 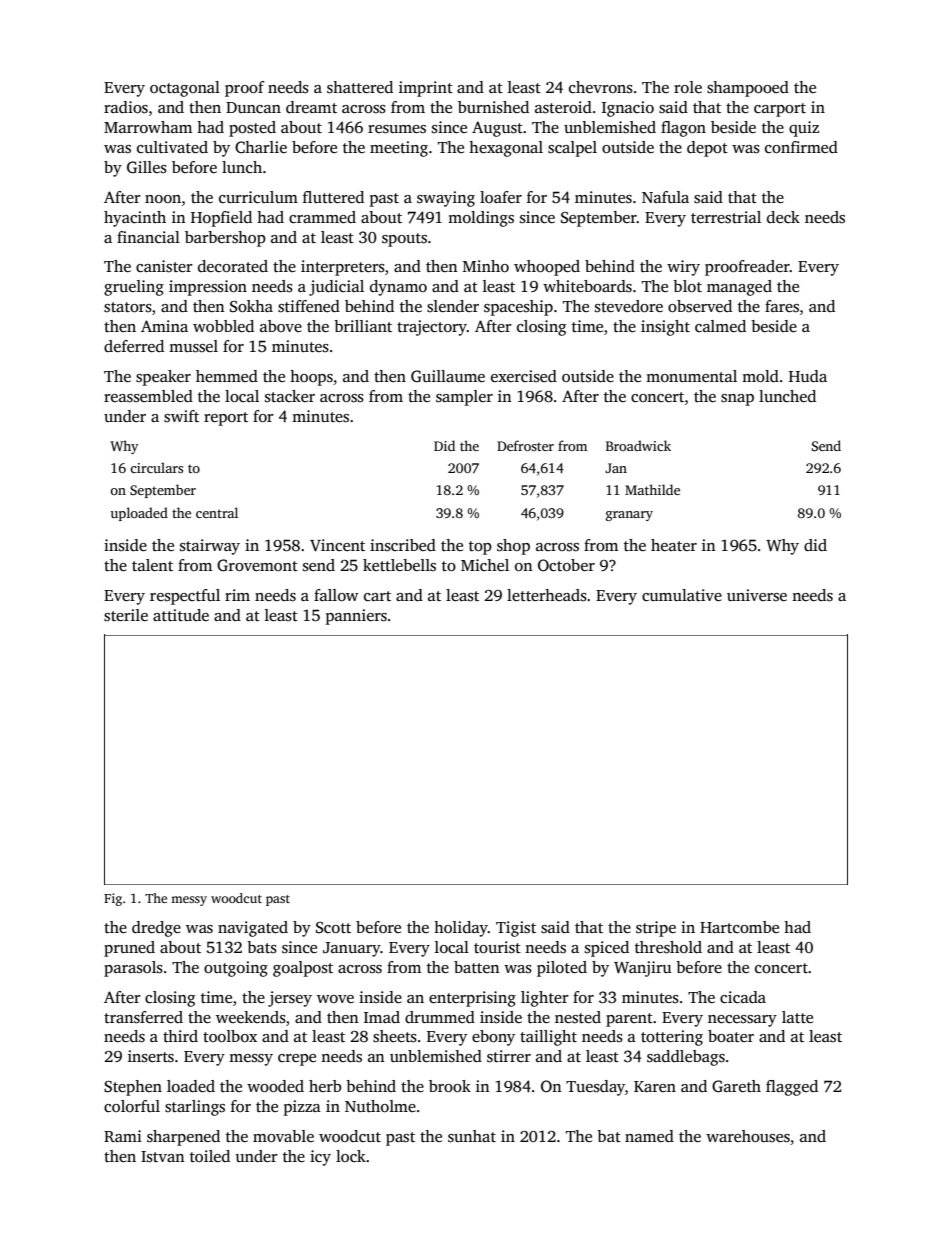 I want to click on cumulative, so click(x=682, y=595).
